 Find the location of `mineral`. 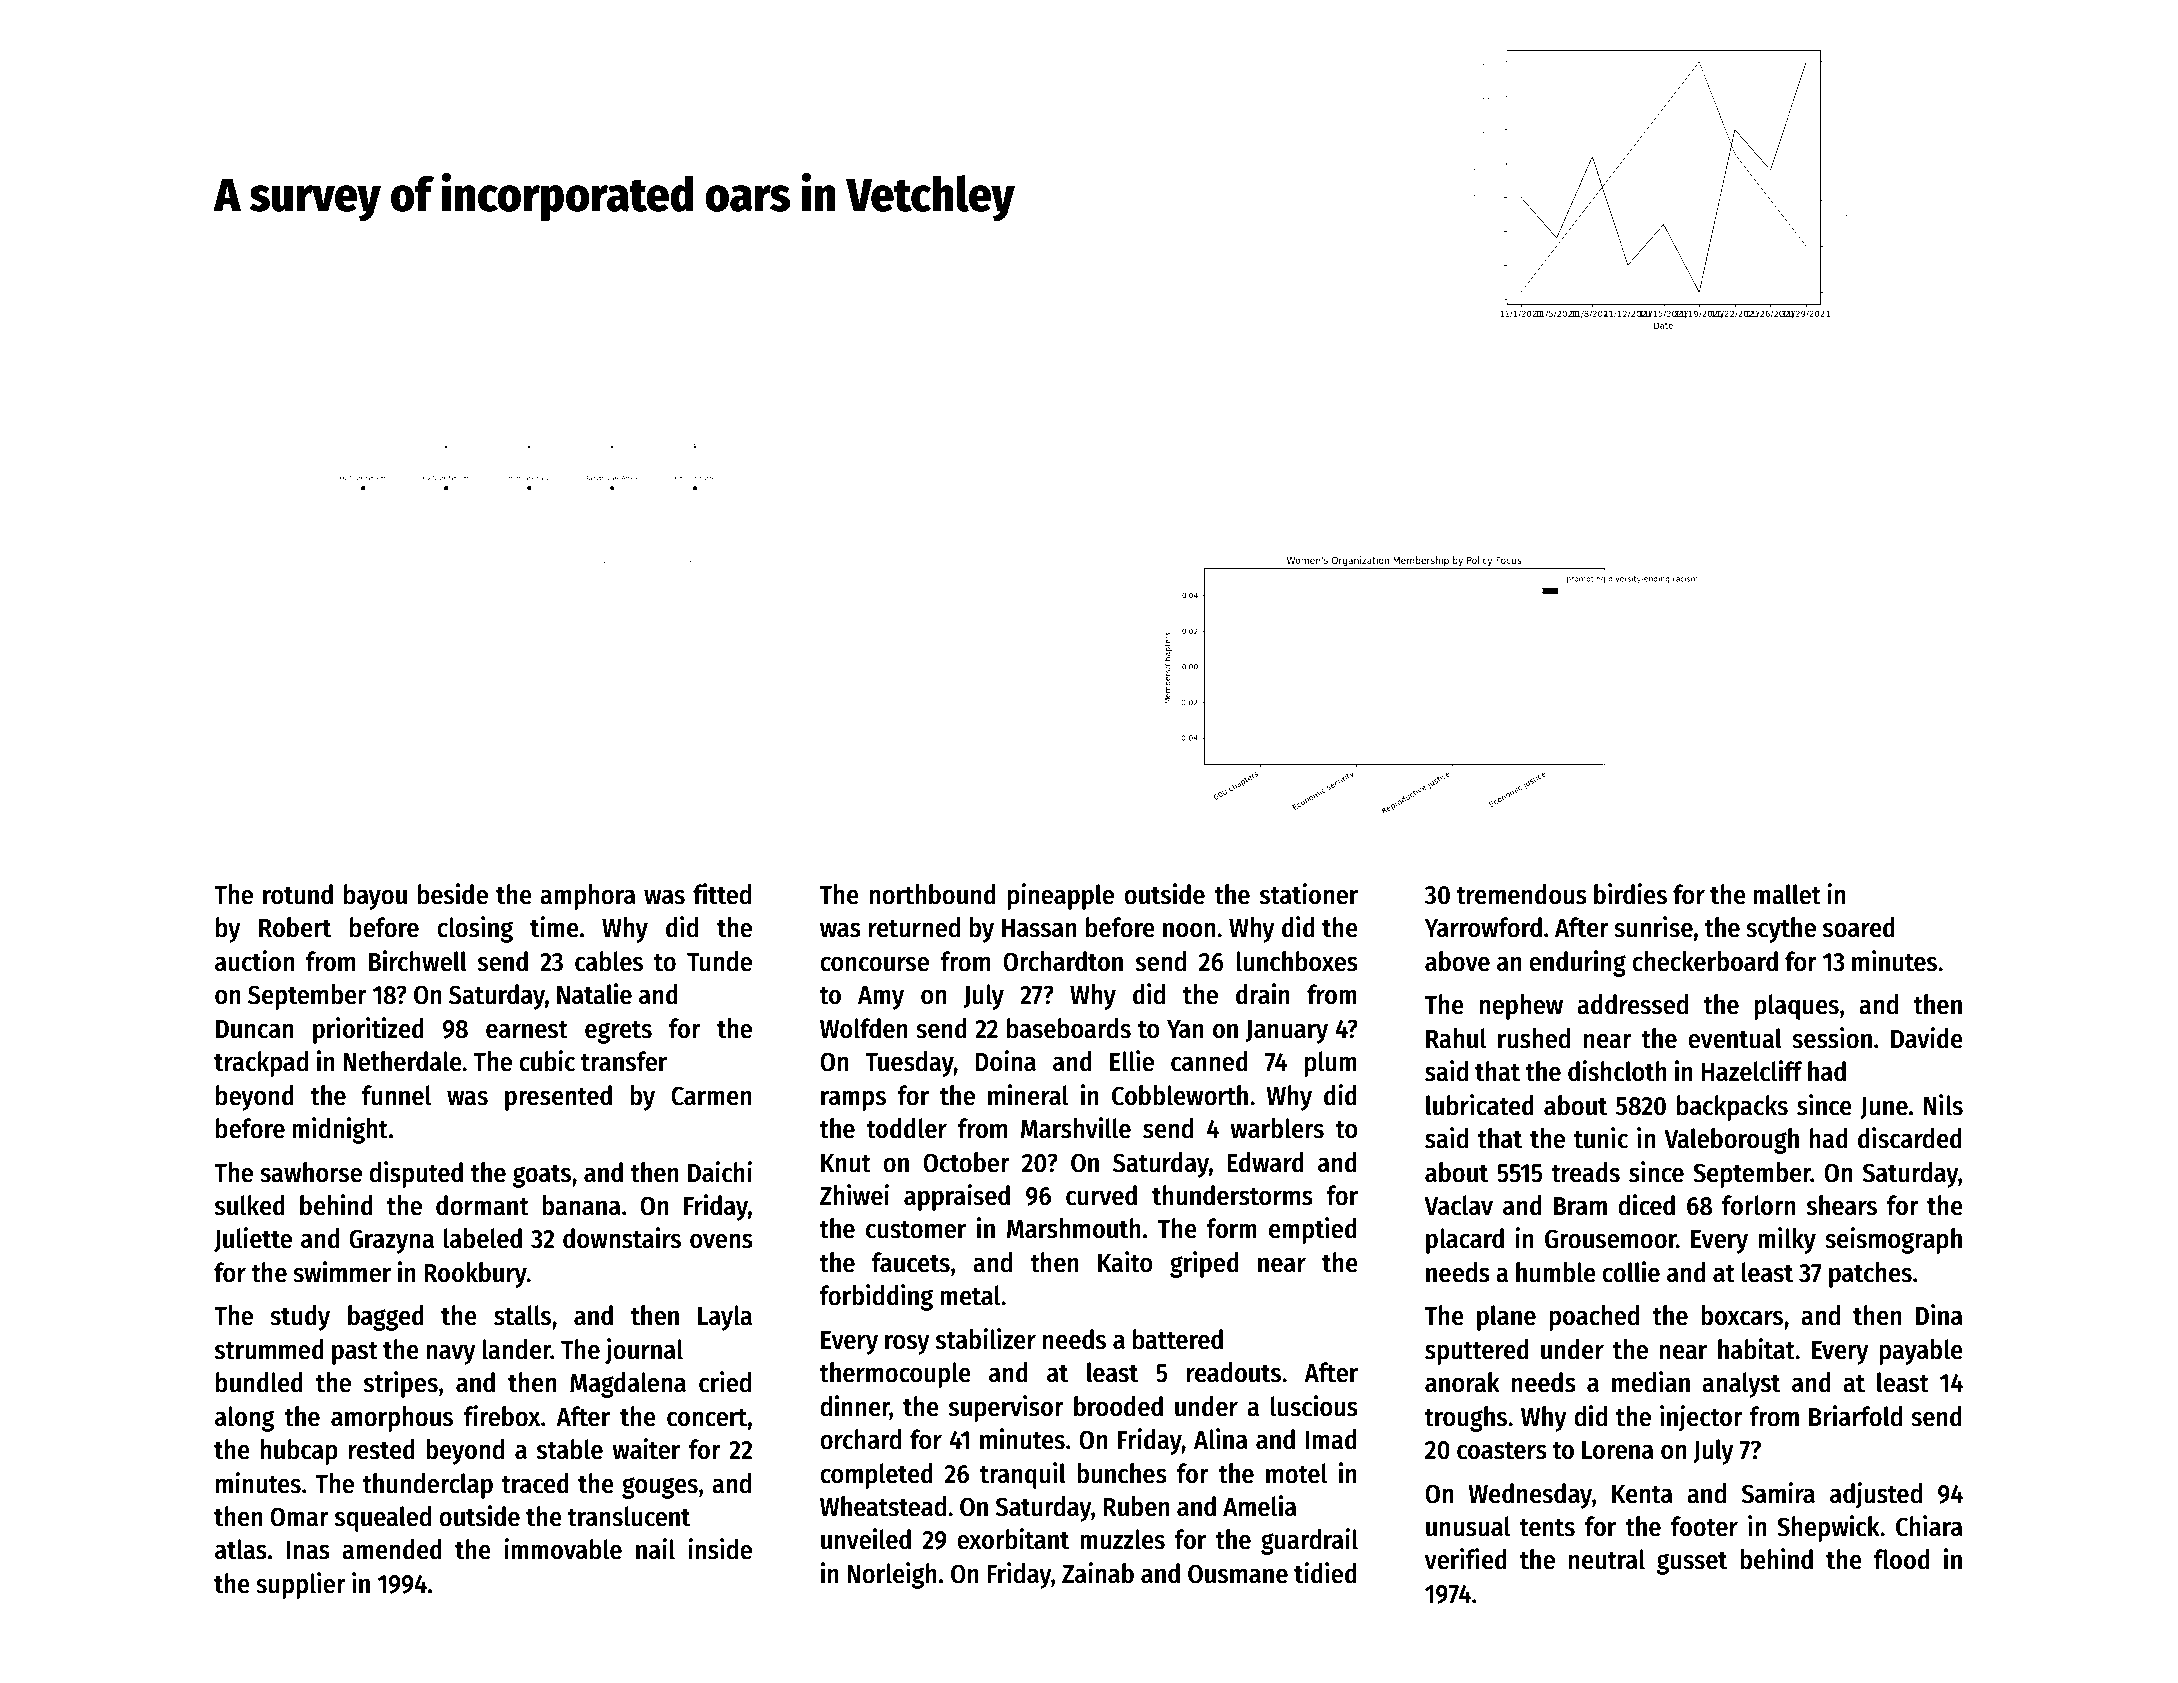

mineral is located at coordinates (1028, 1095).
